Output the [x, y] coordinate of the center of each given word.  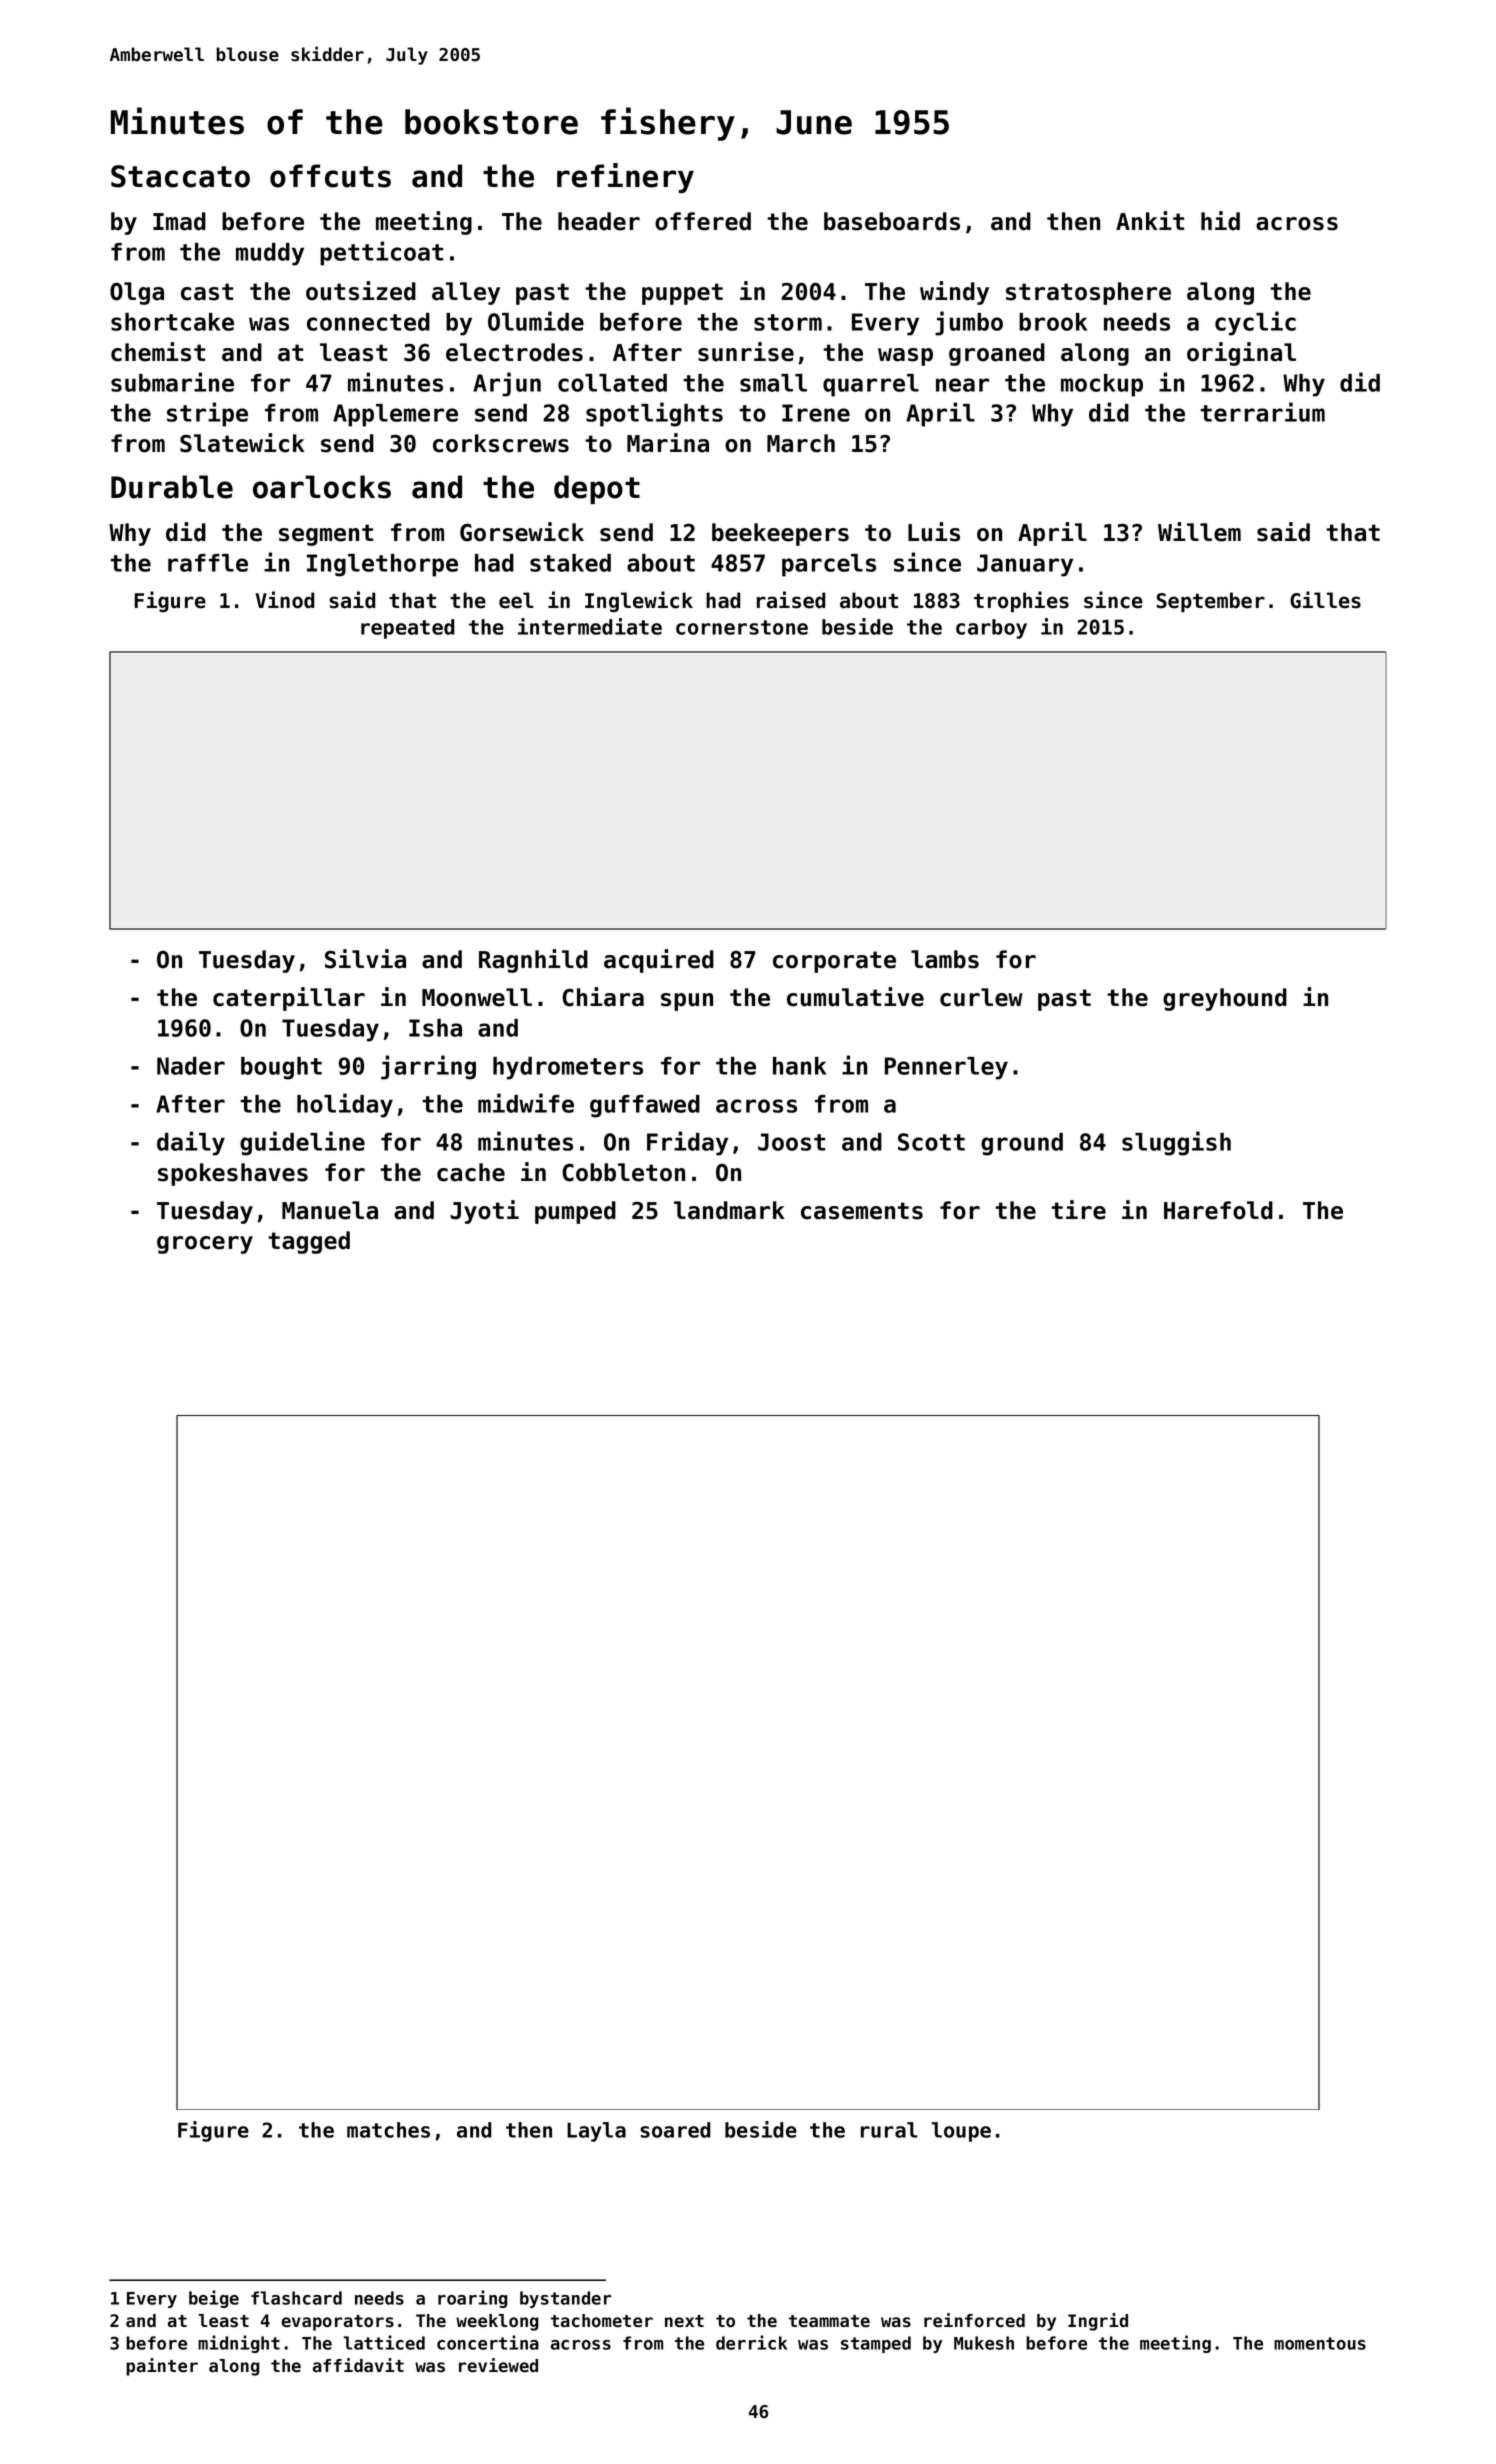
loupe [961, 2132]
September [1211, 602]
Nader [191, 1066]
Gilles [1325, 600]
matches [388, 2130]
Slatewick [242, 443]
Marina [668, 443]
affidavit [358, 2365]
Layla [596, 2132]
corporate [834, 962]
